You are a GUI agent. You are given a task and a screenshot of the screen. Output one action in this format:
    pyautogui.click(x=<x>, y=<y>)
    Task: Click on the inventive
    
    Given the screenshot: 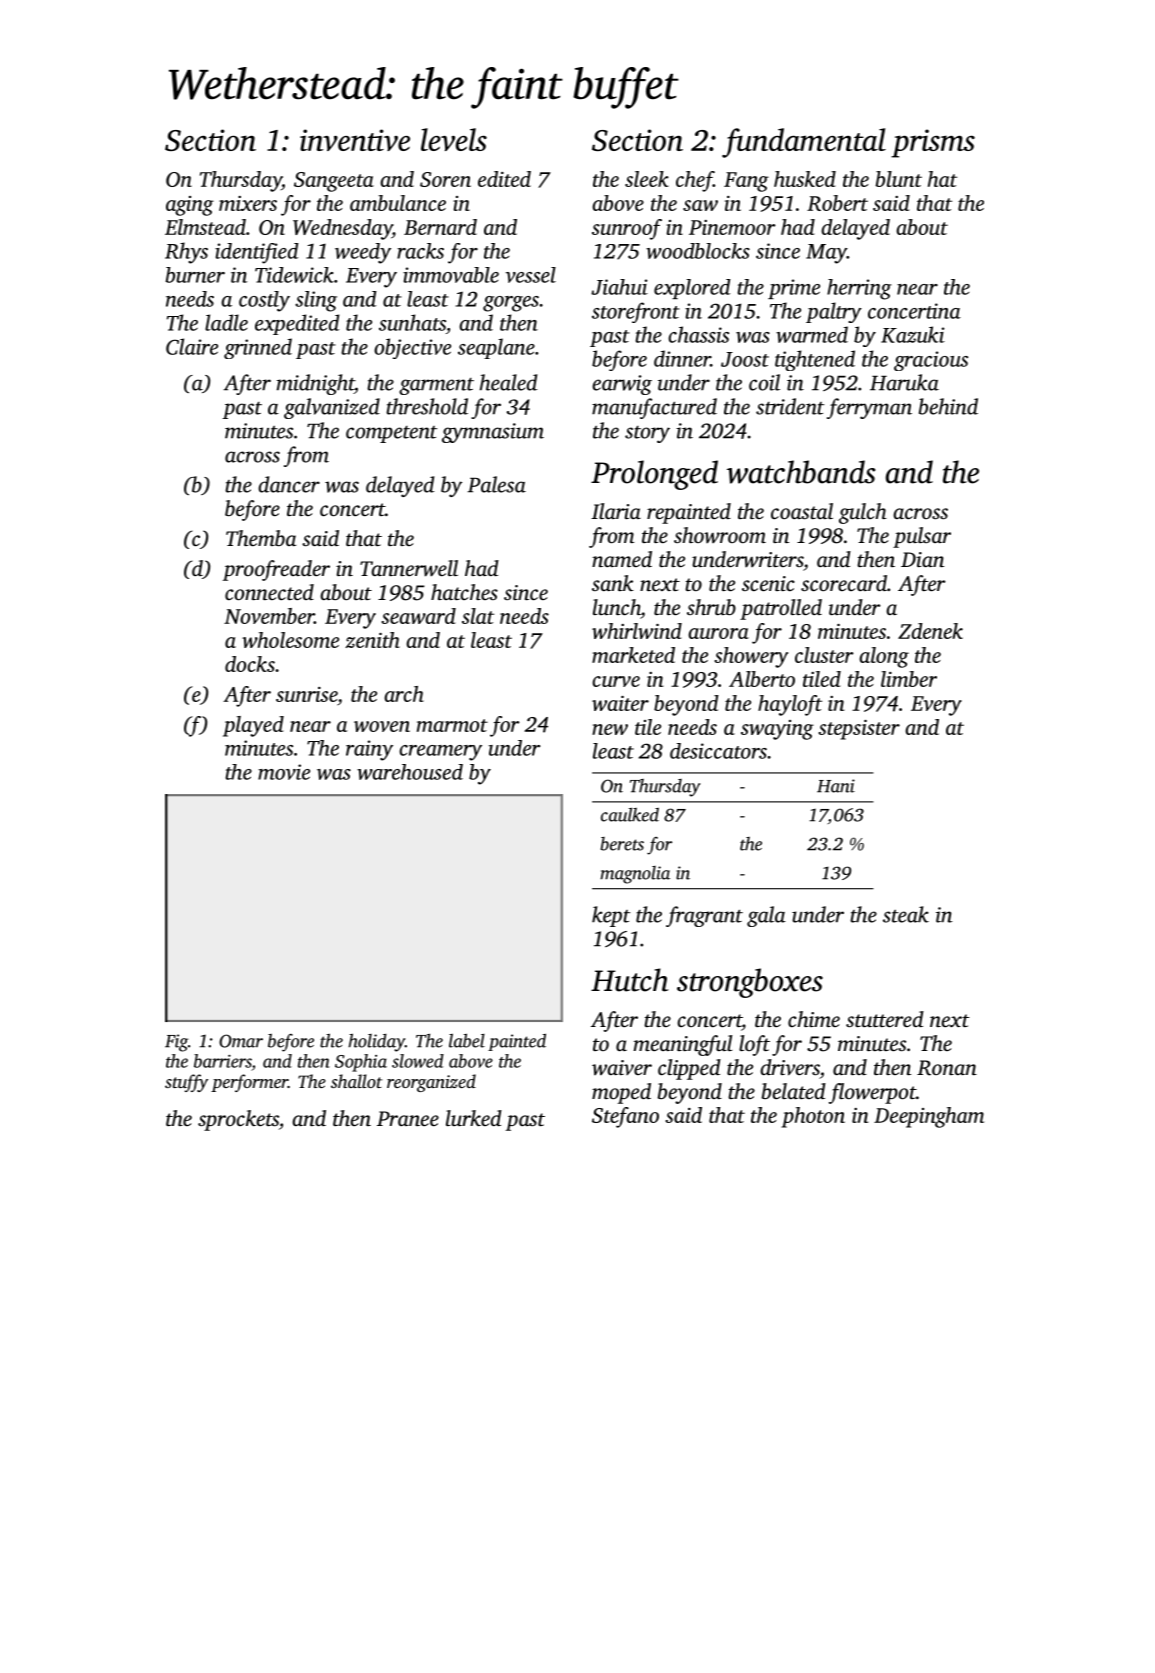 What is the action you would take?
    pyautogui.click(x=355, y=140)
